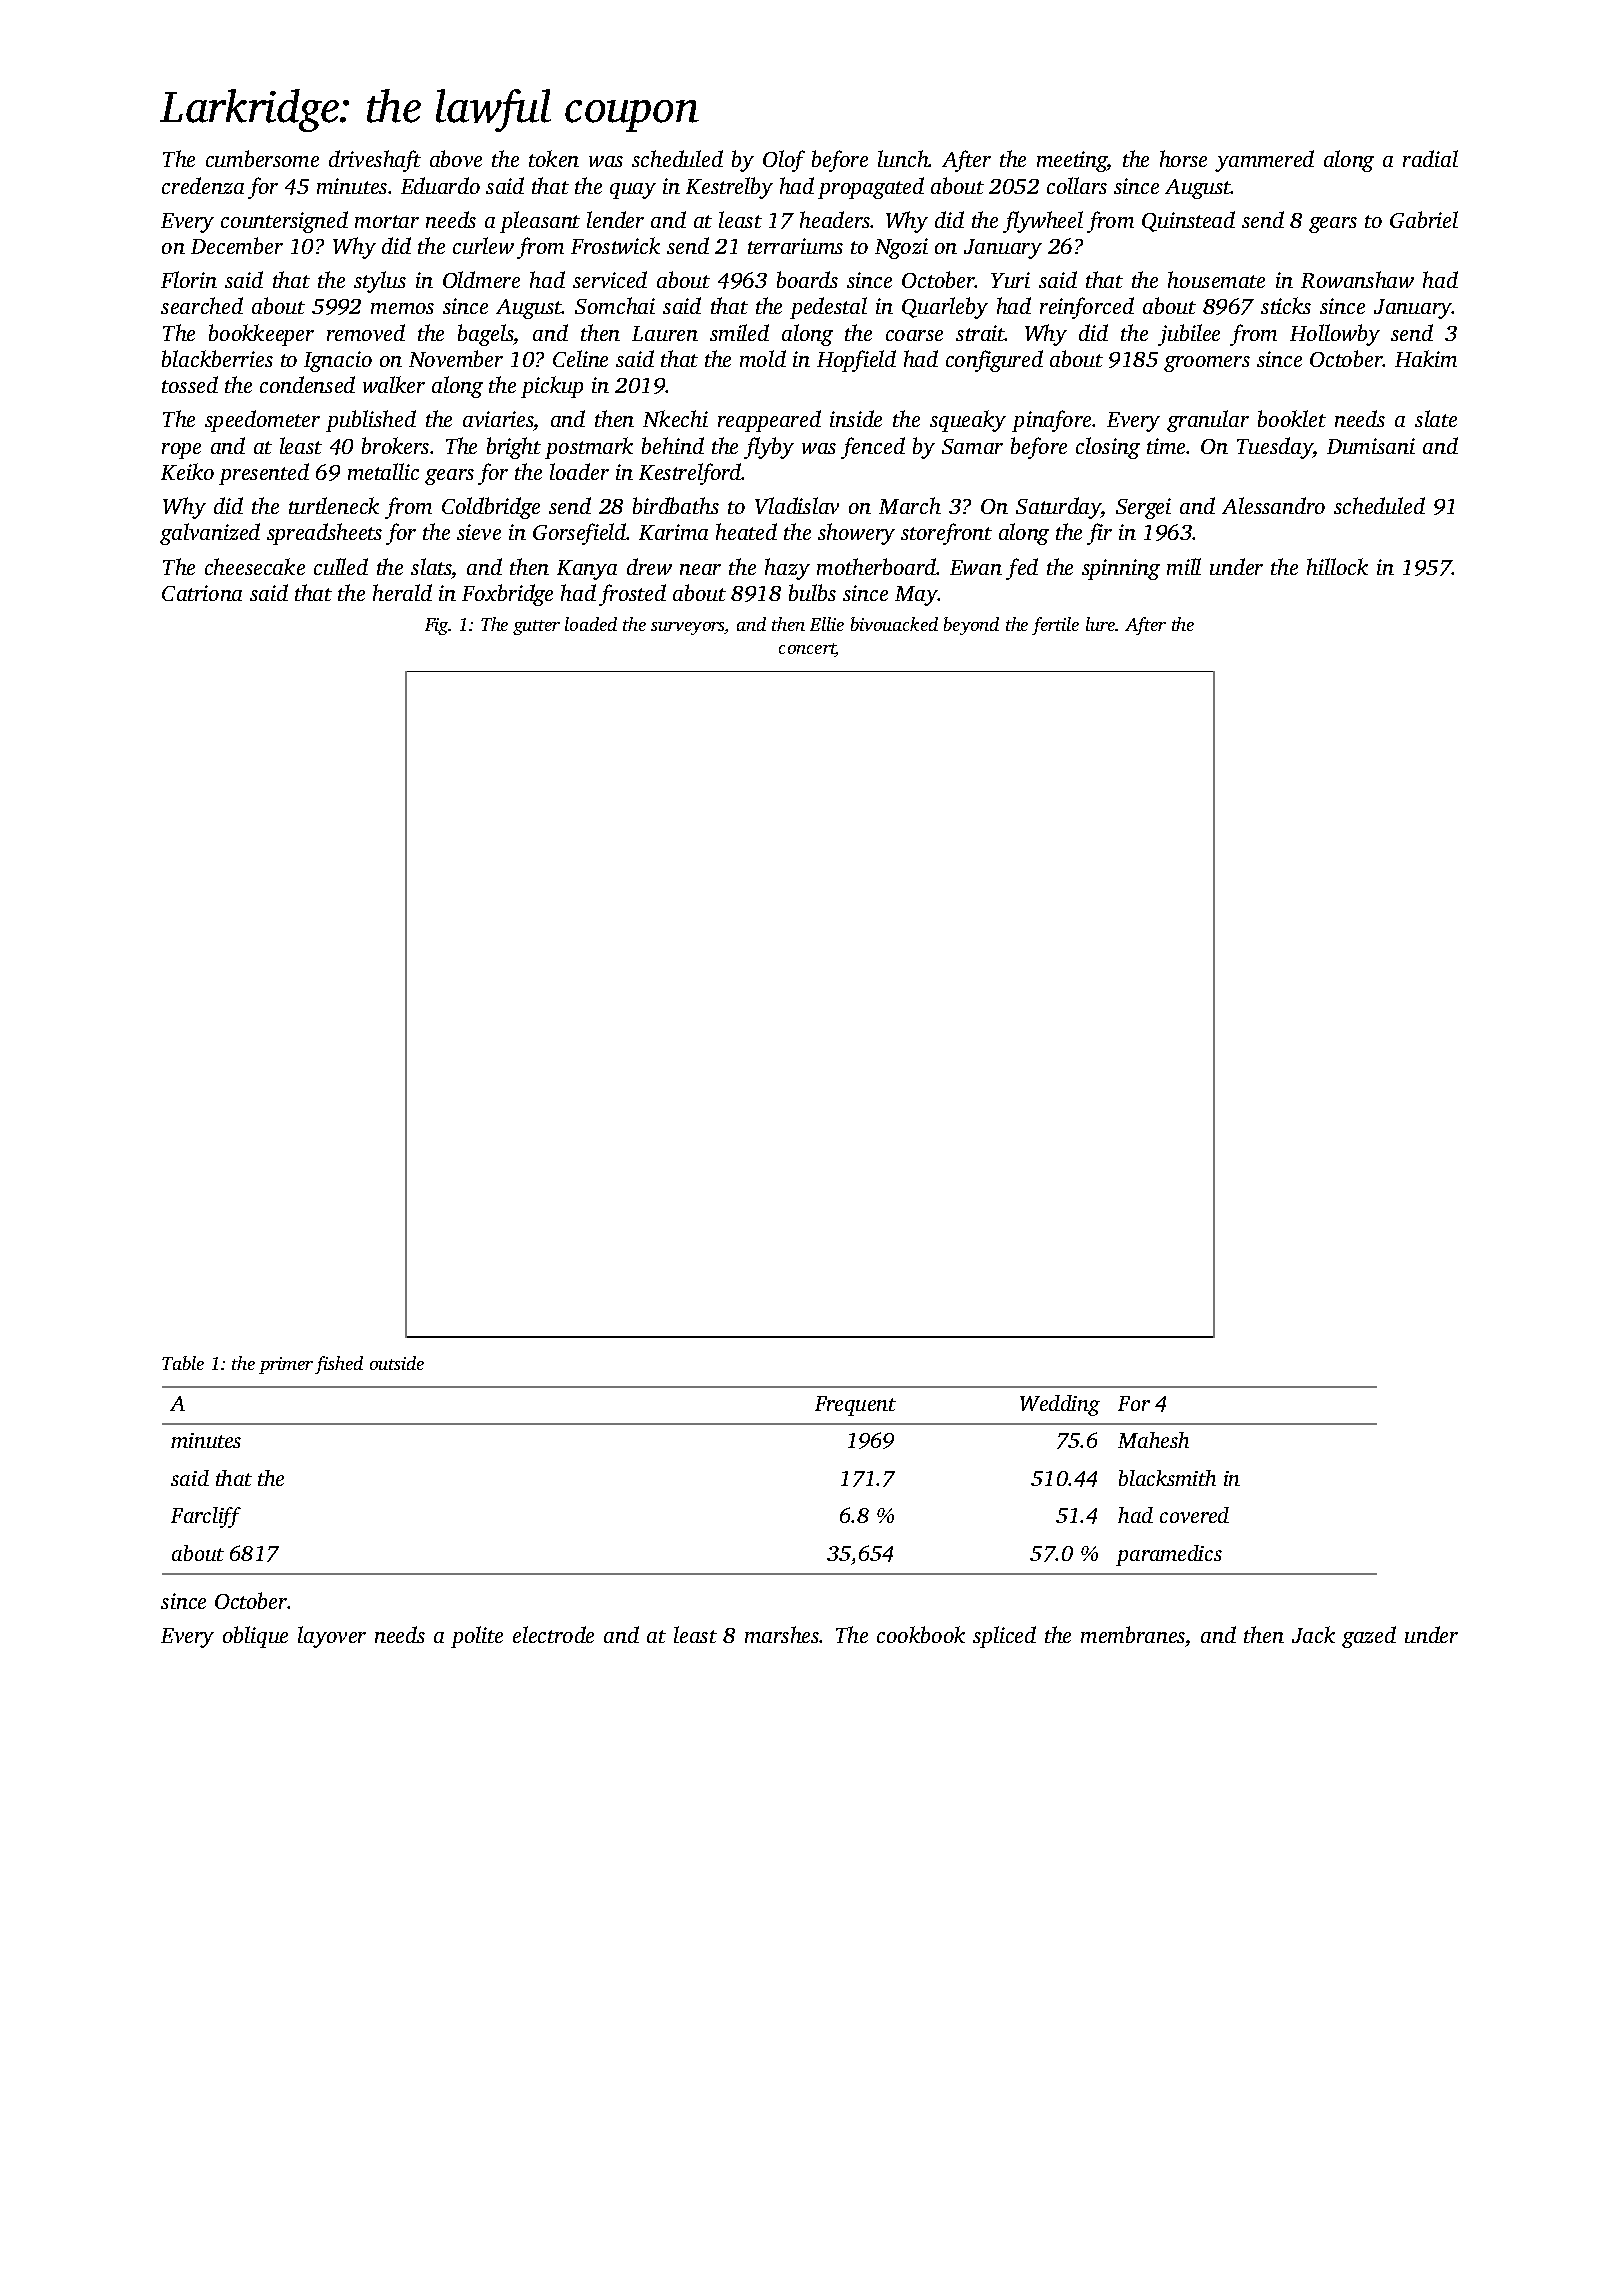  I want to click on Mahesh, so click(1153, 1440).
